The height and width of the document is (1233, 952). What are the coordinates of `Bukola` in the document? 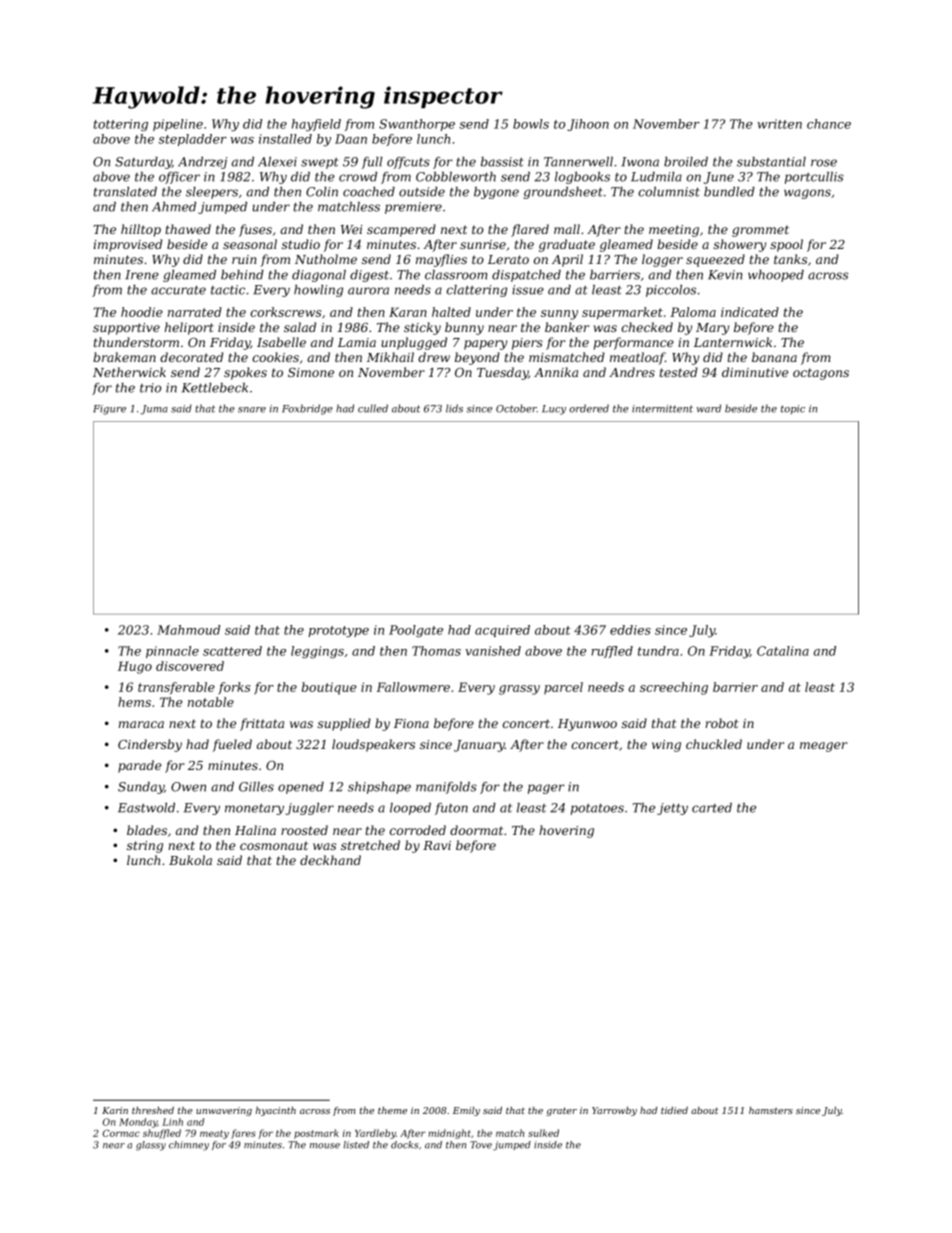 It's located at (190, 860).
